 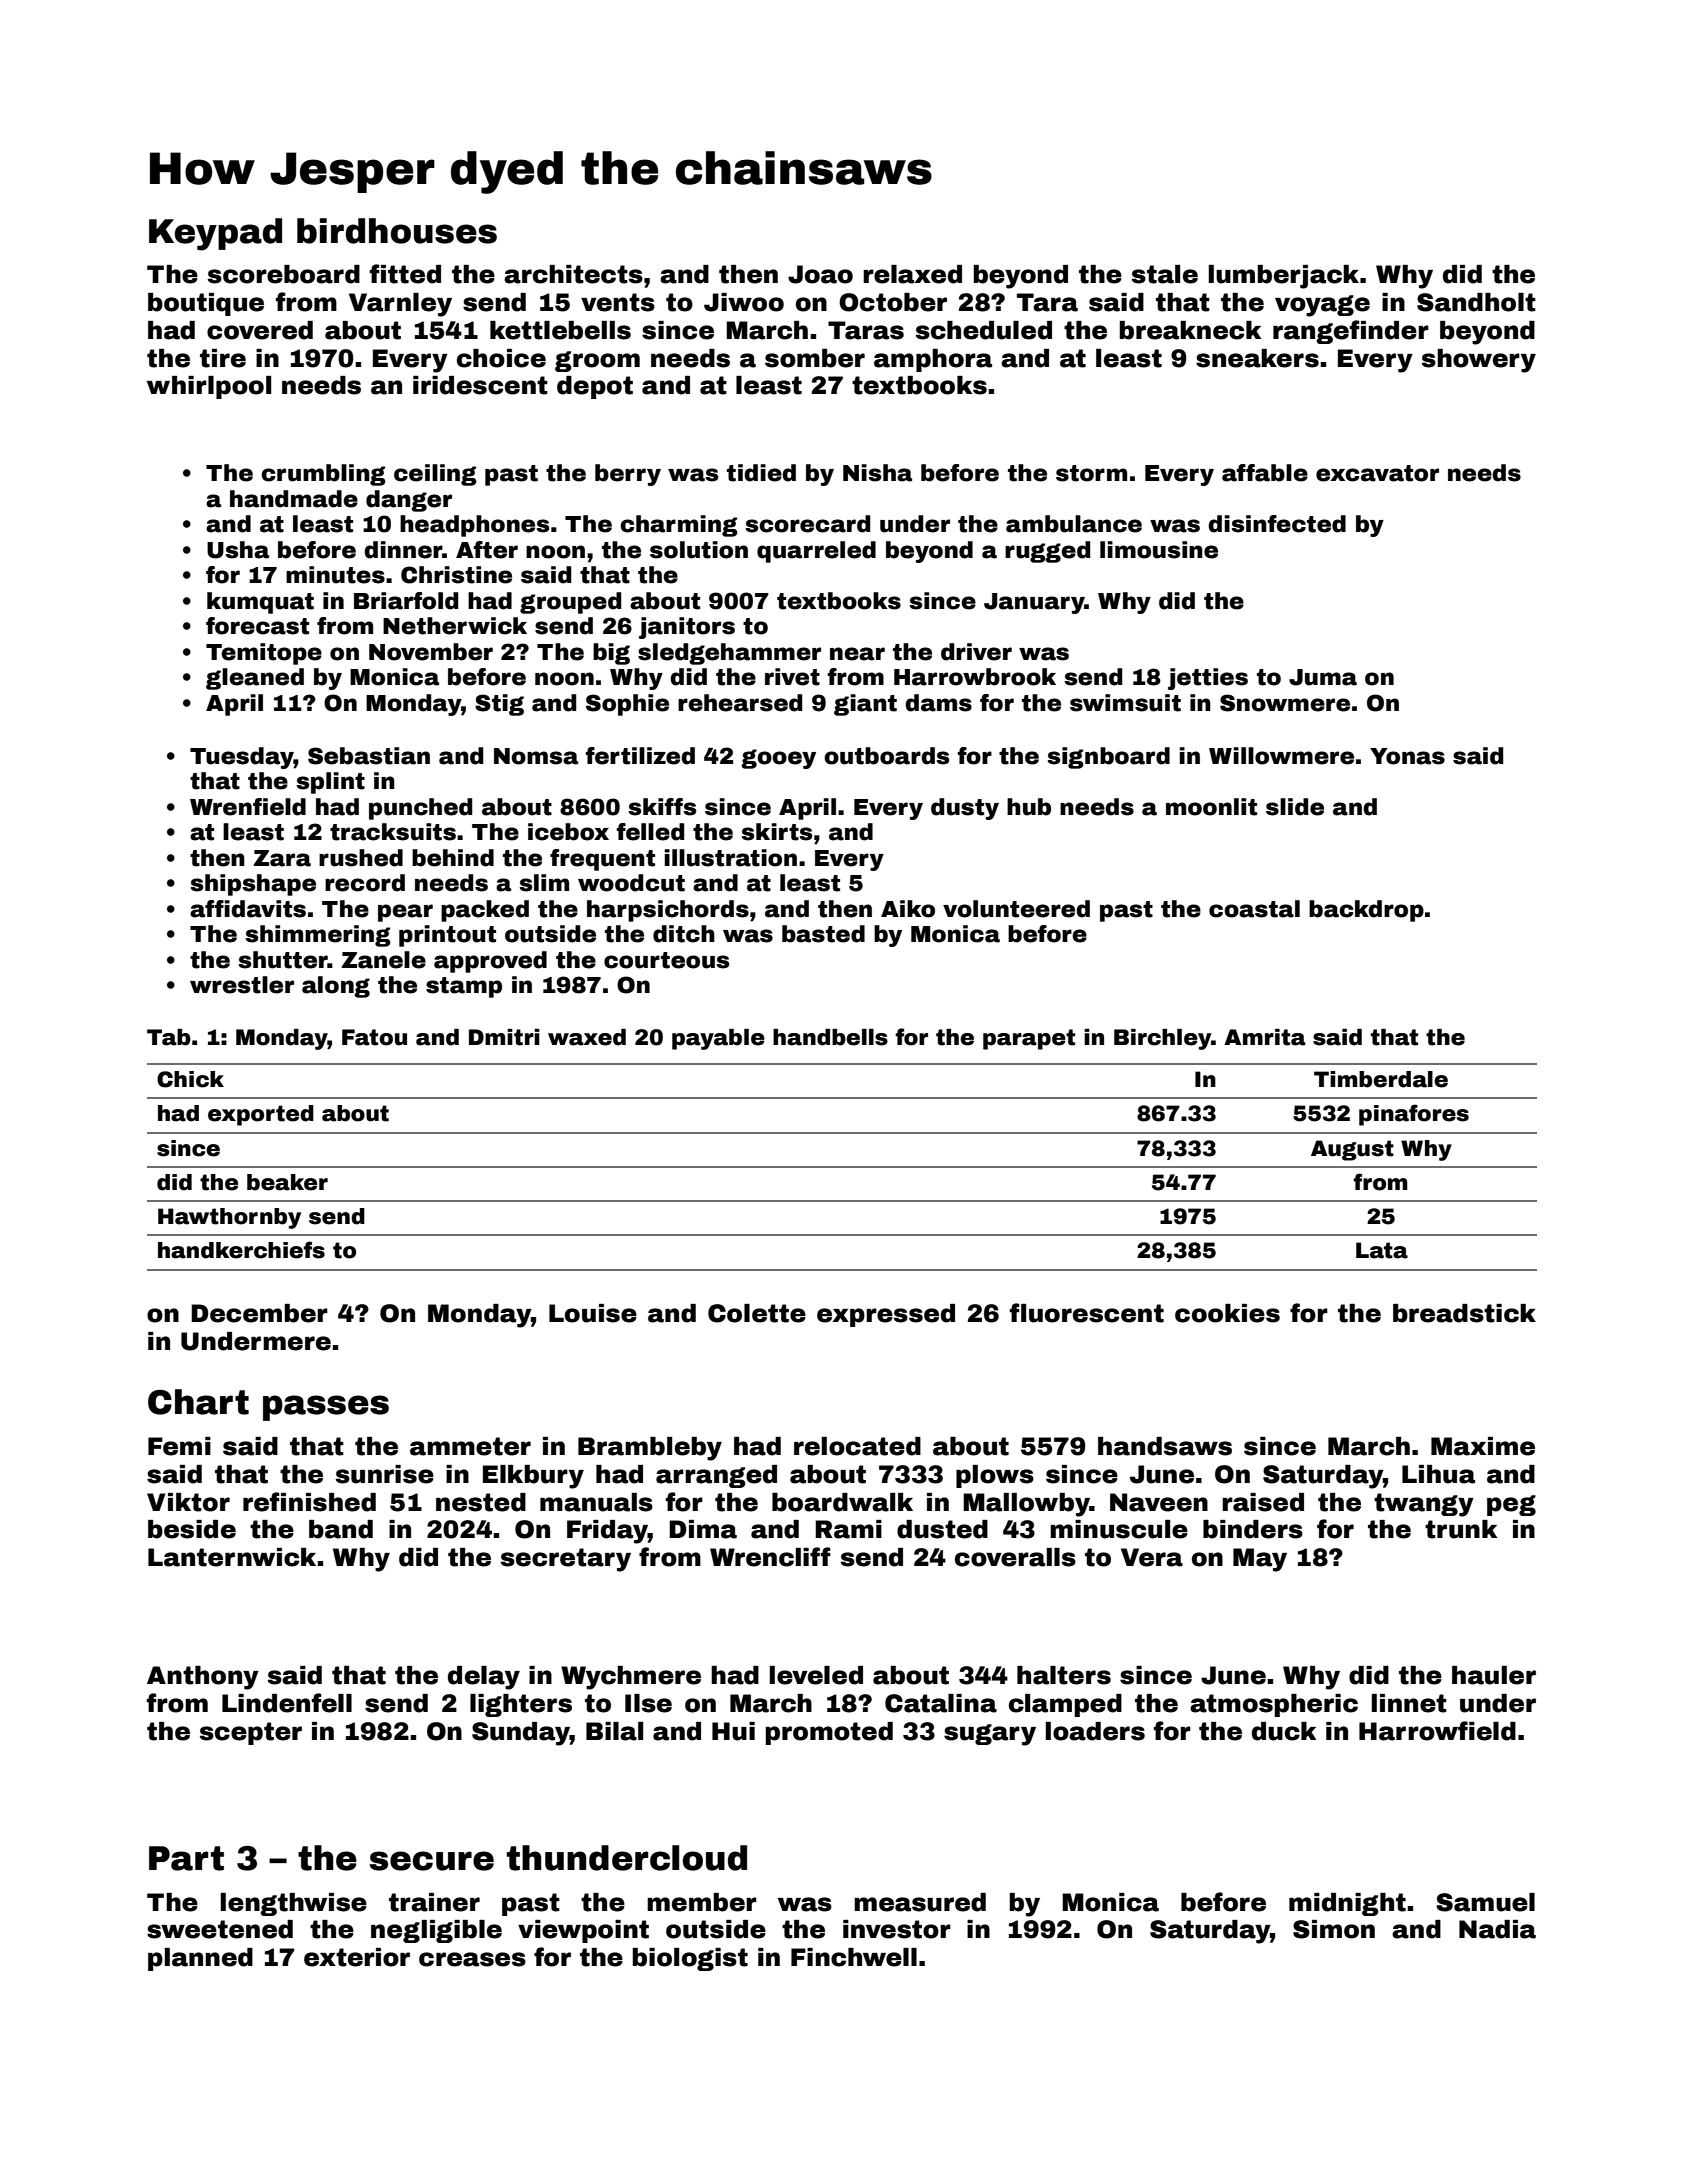 I want to click on beaker, so click(x=287, y=1182).
